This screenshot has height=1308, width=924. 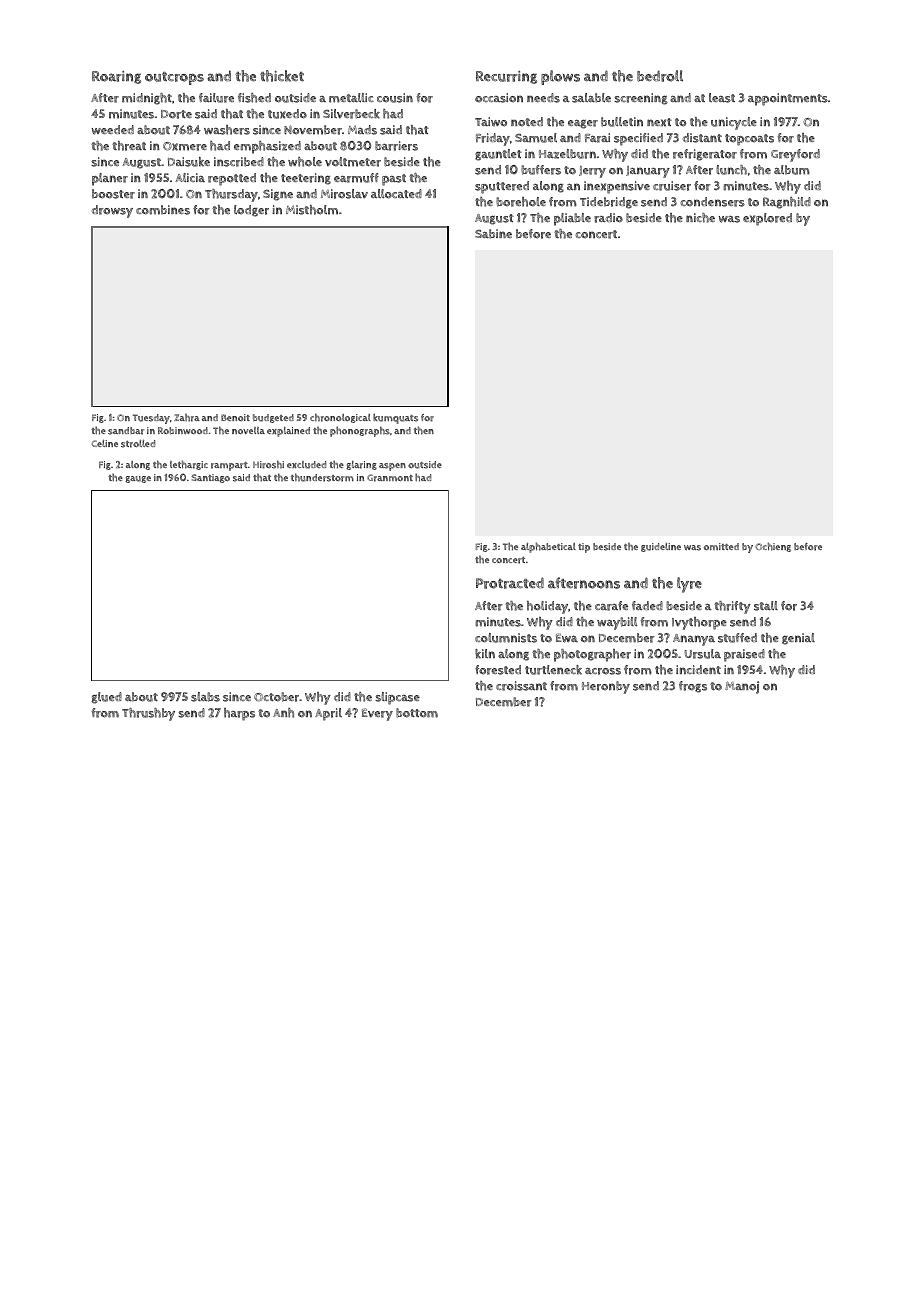 What do you see at coordinates (148, 714) in the screenshot?
I see `Thrushby` at bounding box center [148, 714].
